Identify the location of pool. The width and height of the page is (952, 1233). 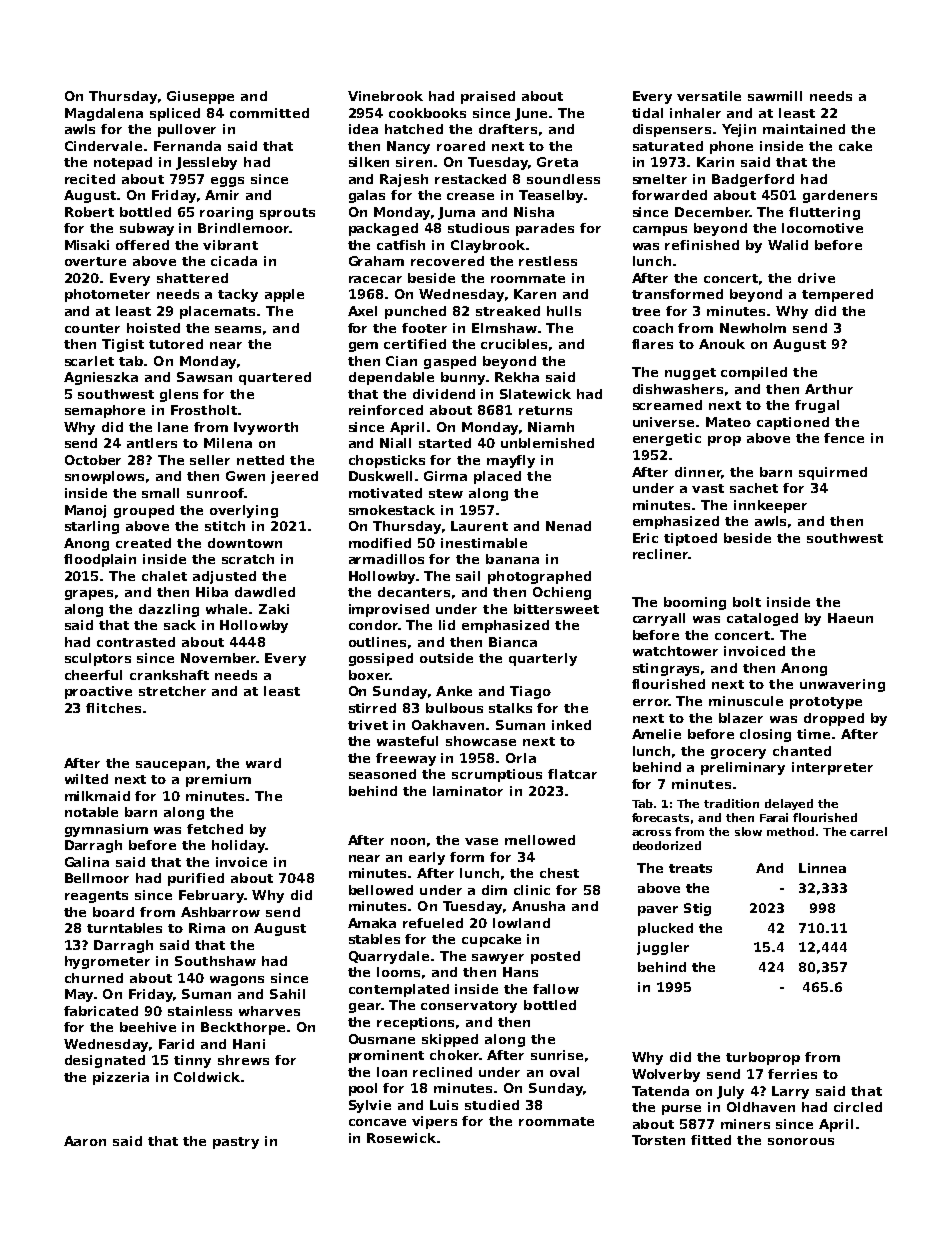
(363, 1089).
